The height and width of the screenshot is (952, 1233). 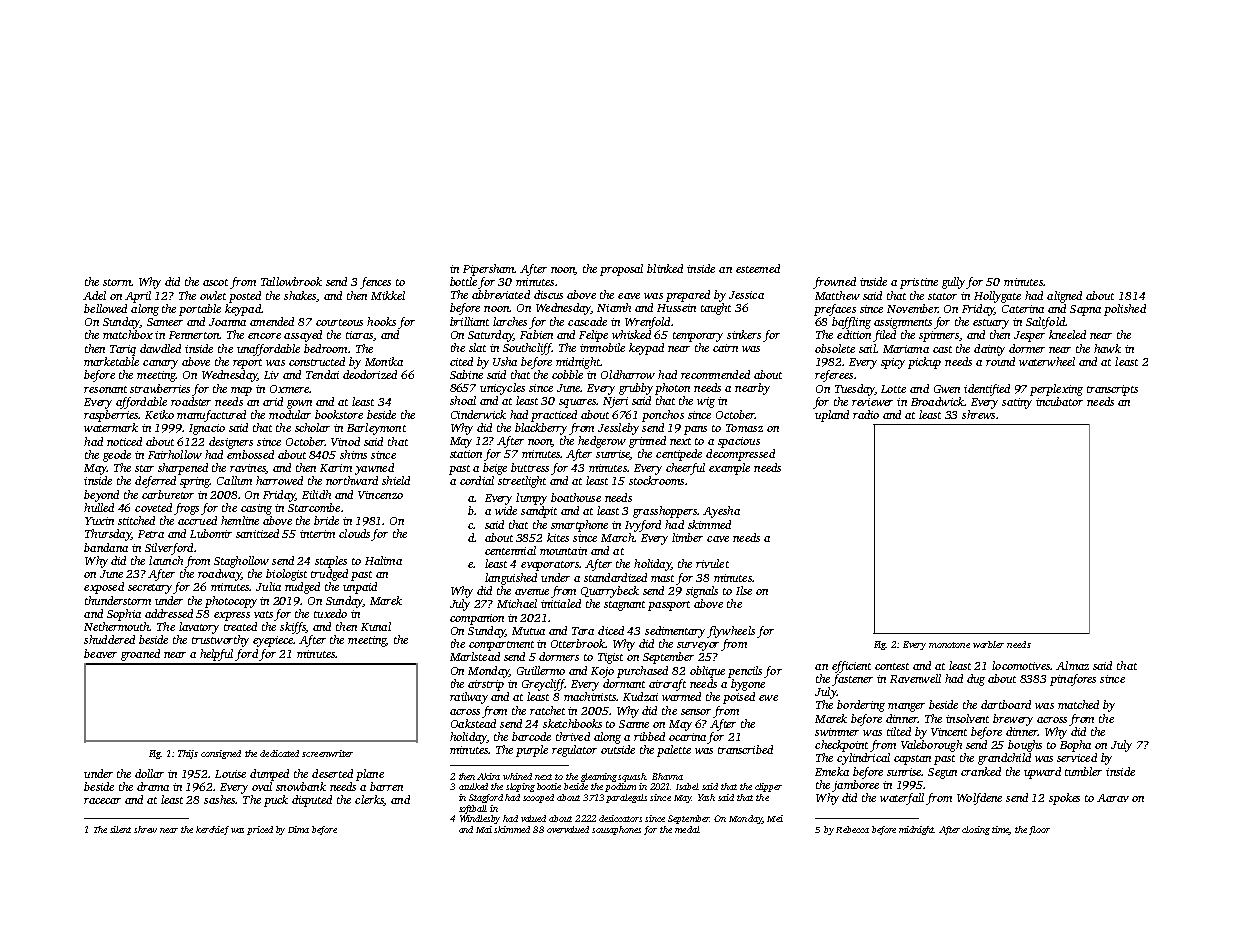 I want to click on ocarina, so click(x=687, y=737).
